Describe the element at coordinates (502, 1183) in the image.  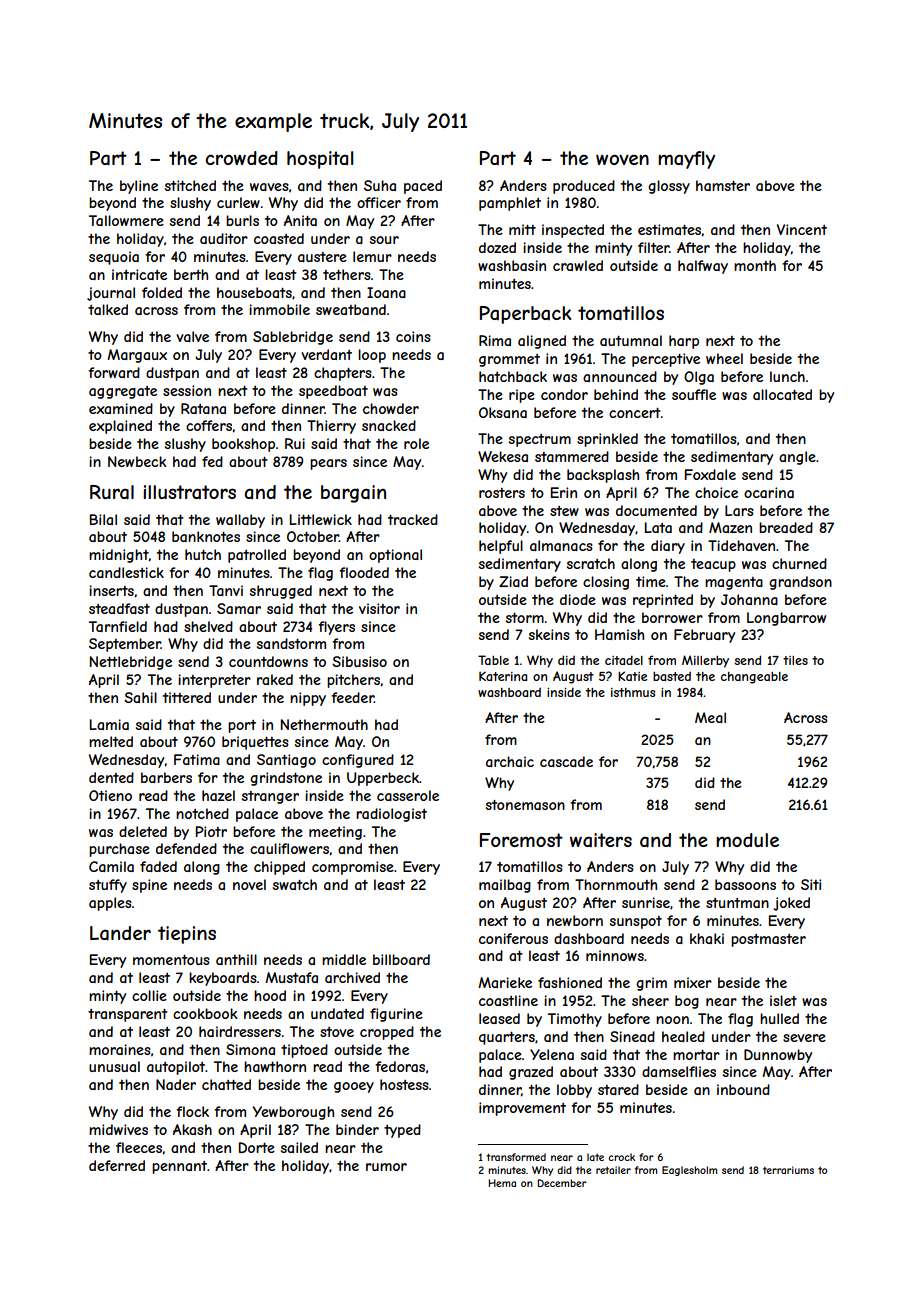
I see `Hema` at that location.
